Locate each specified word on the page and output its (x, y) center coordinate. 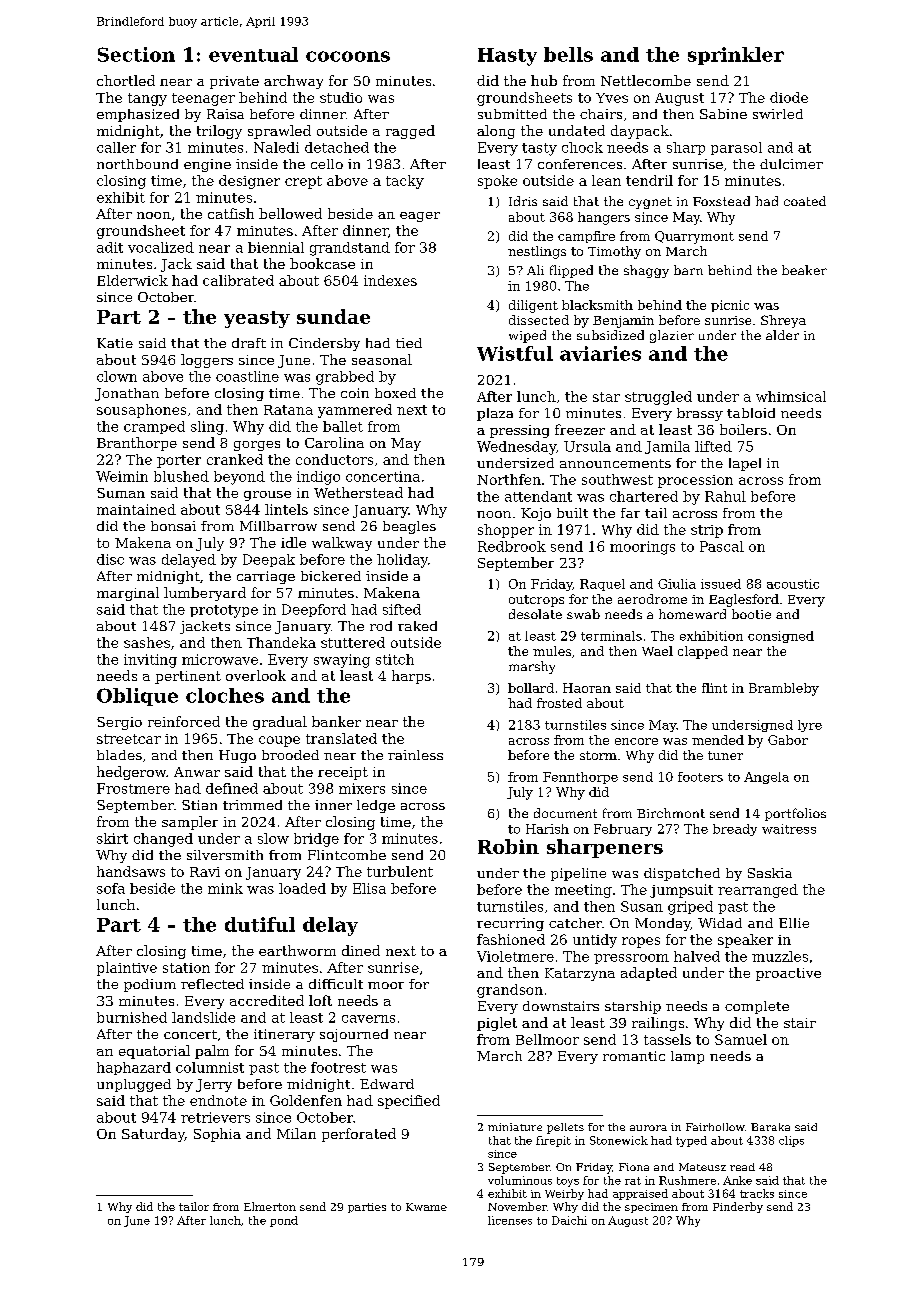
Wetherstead (358, 492)
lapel (745, 464)
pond (284, 1221)
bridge (316, 840)
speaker (745, 941)
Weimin (122, 476)
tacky (405, 182)
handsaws (131, 871)
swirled (778, 114)
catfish (231, 213)
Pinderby (738, 1207)
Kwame (426, 1207)
